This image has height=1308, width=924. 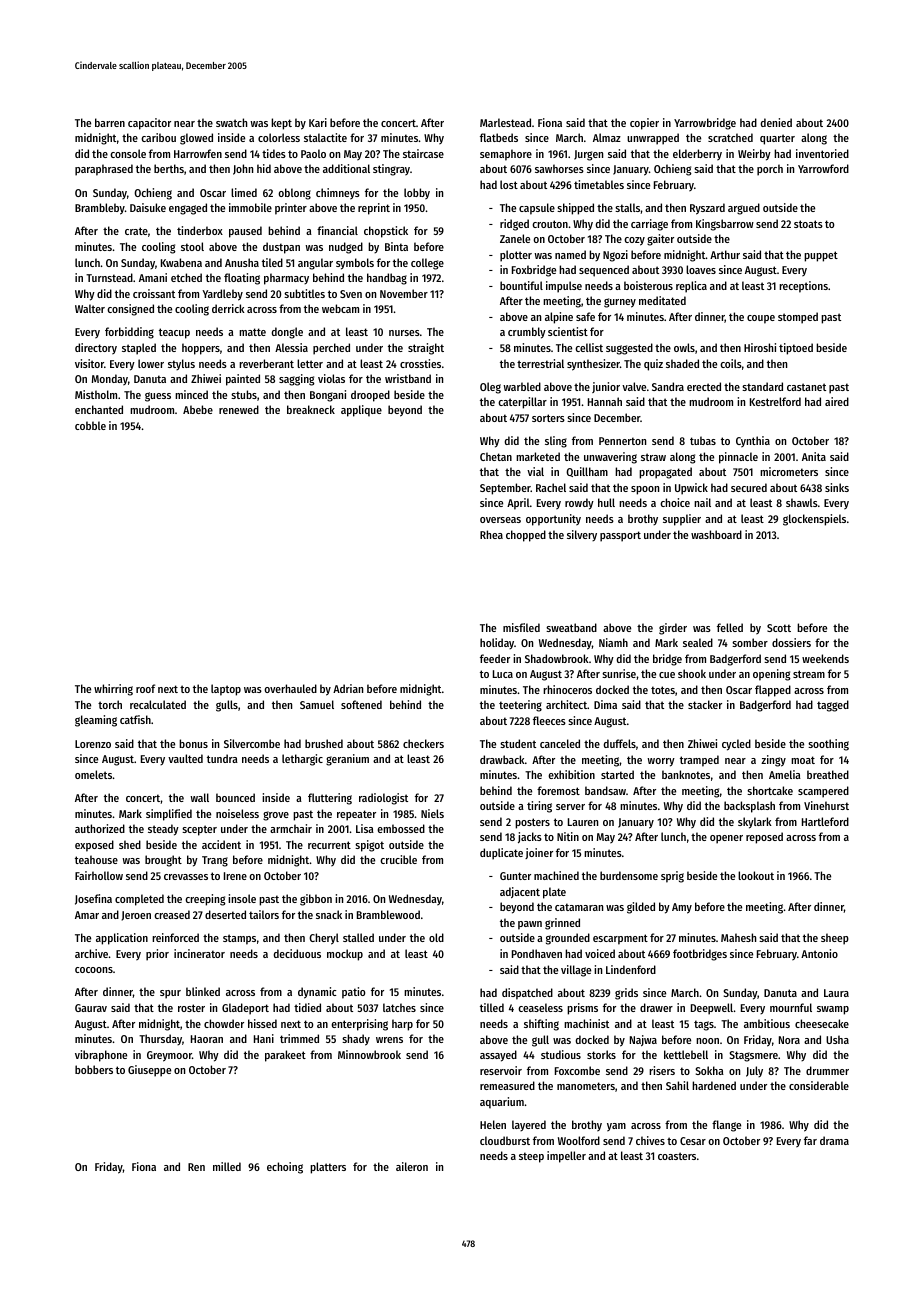 What do you see at coordinates (226, 690) in the image?
I see `laptop` at bounding box center [226, 690].
